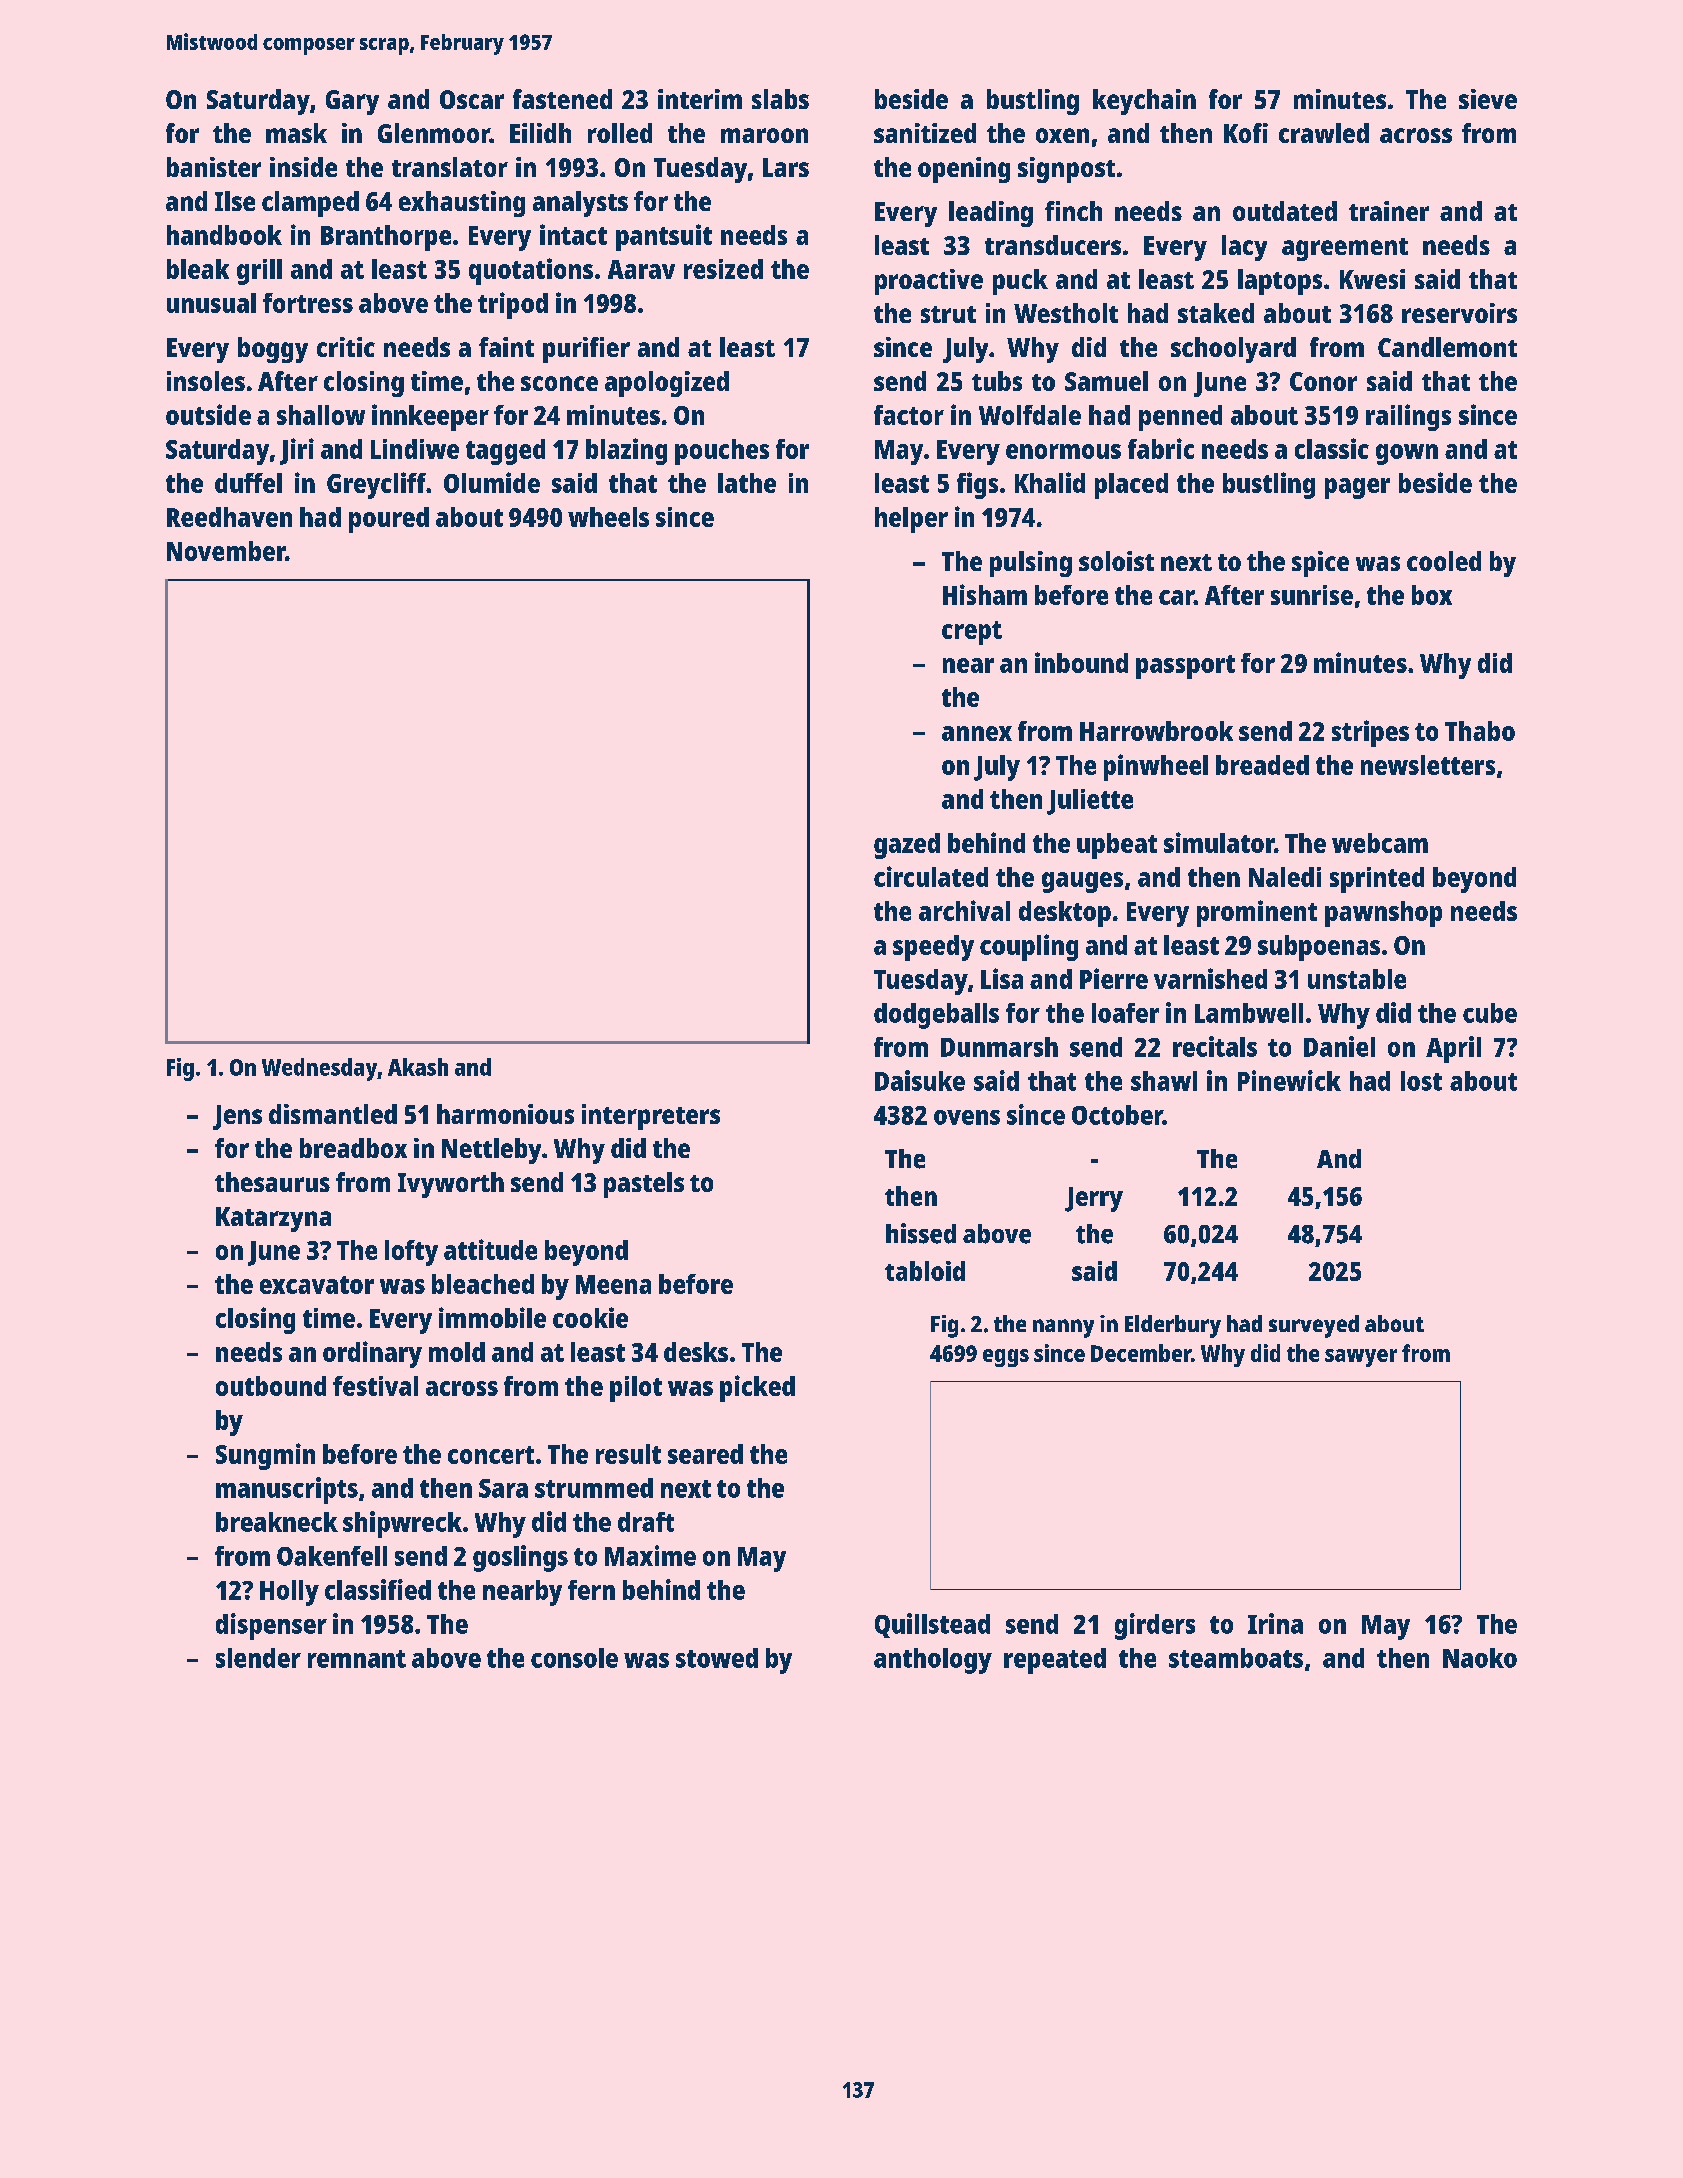 The width and height of the document is (1683, 2178). I want to click on gazed, so click(907, 846).
